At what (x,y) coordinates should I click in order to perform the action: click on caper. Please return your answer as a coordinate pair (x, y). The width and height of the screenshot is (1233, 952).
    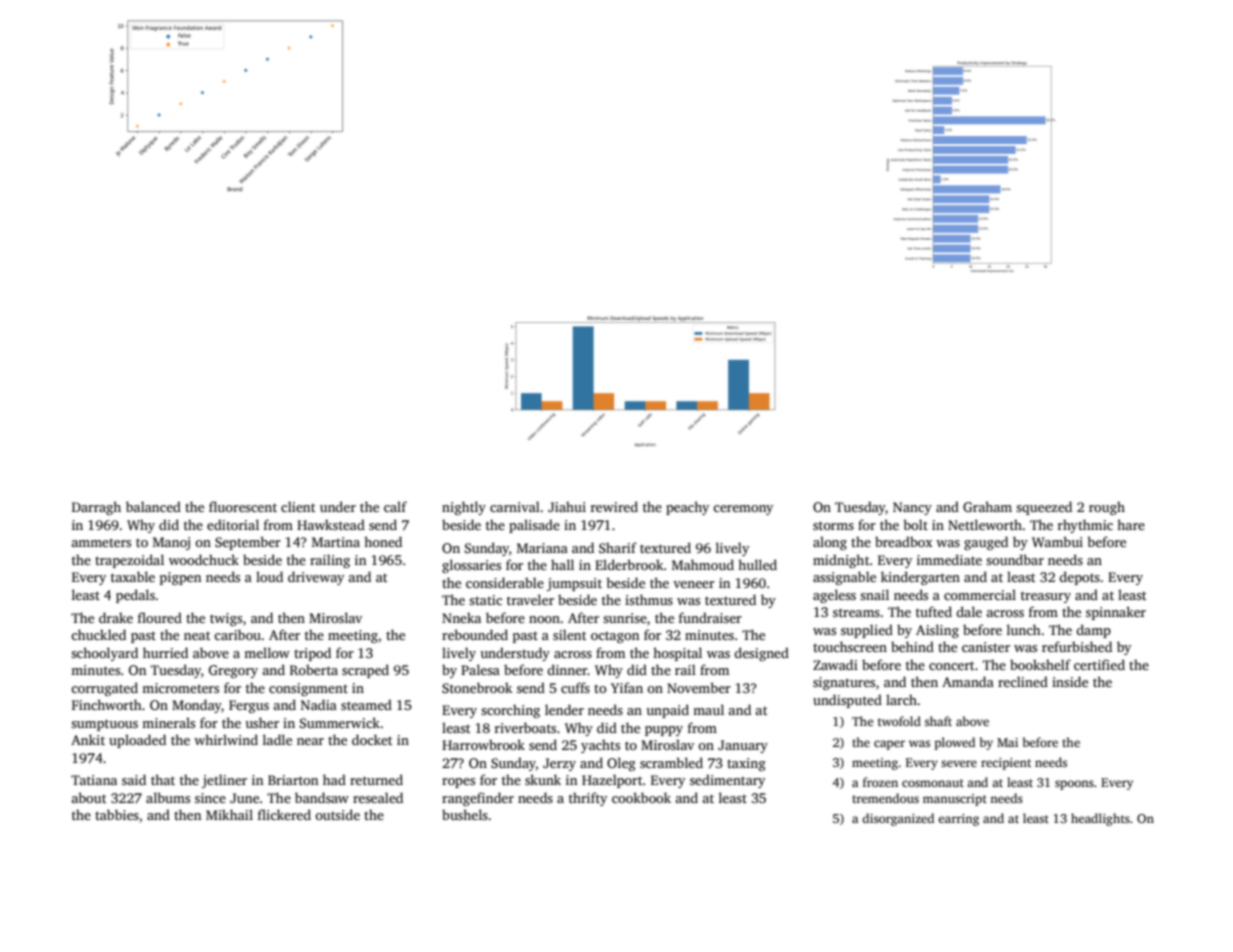
    Looking at the image, I should click on (889, 745).
